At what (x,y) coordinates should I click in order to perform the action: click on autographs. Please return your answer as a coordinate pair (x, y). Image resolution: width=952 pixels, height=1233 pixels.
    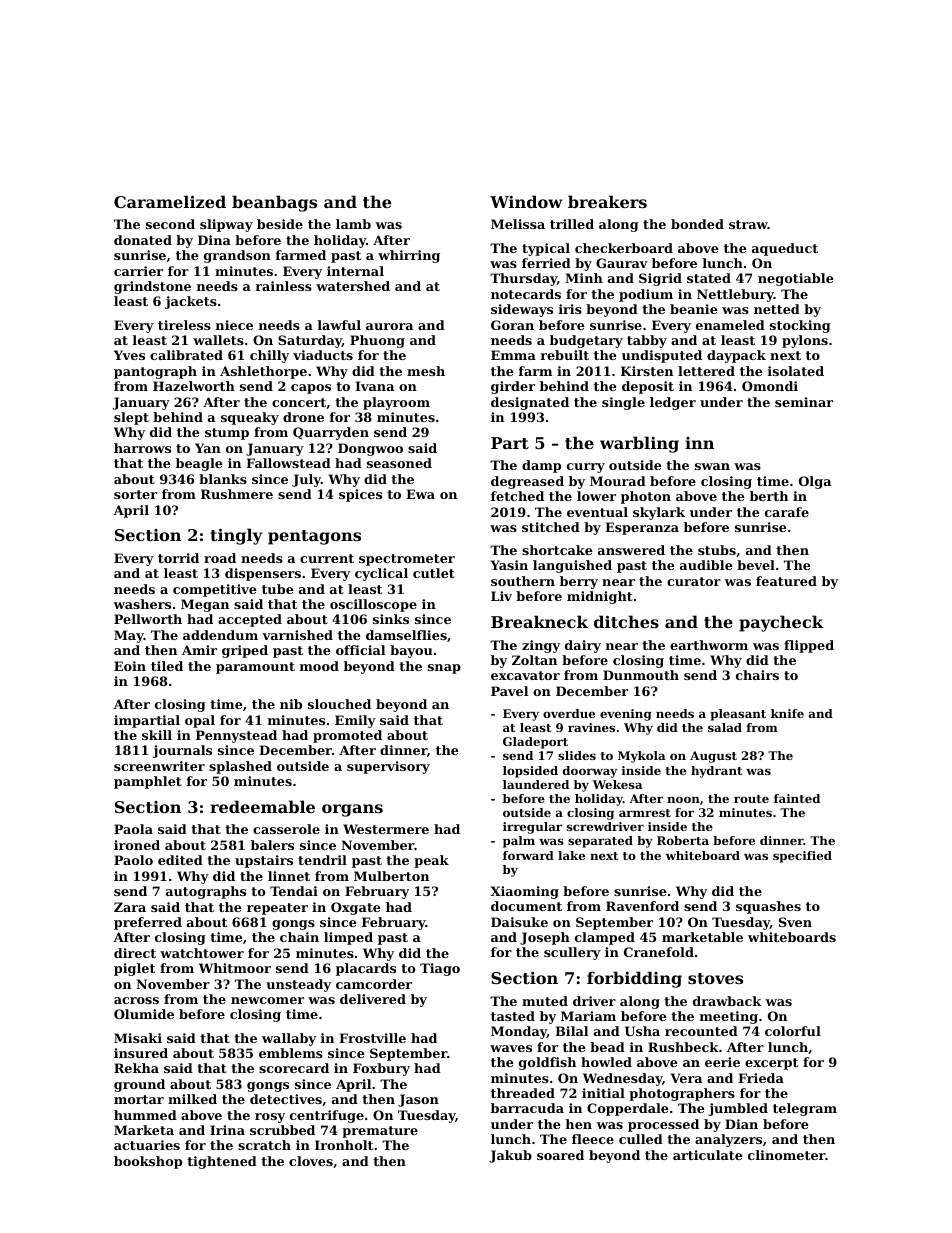
    Looking at the image, I should click on (206, 892).
